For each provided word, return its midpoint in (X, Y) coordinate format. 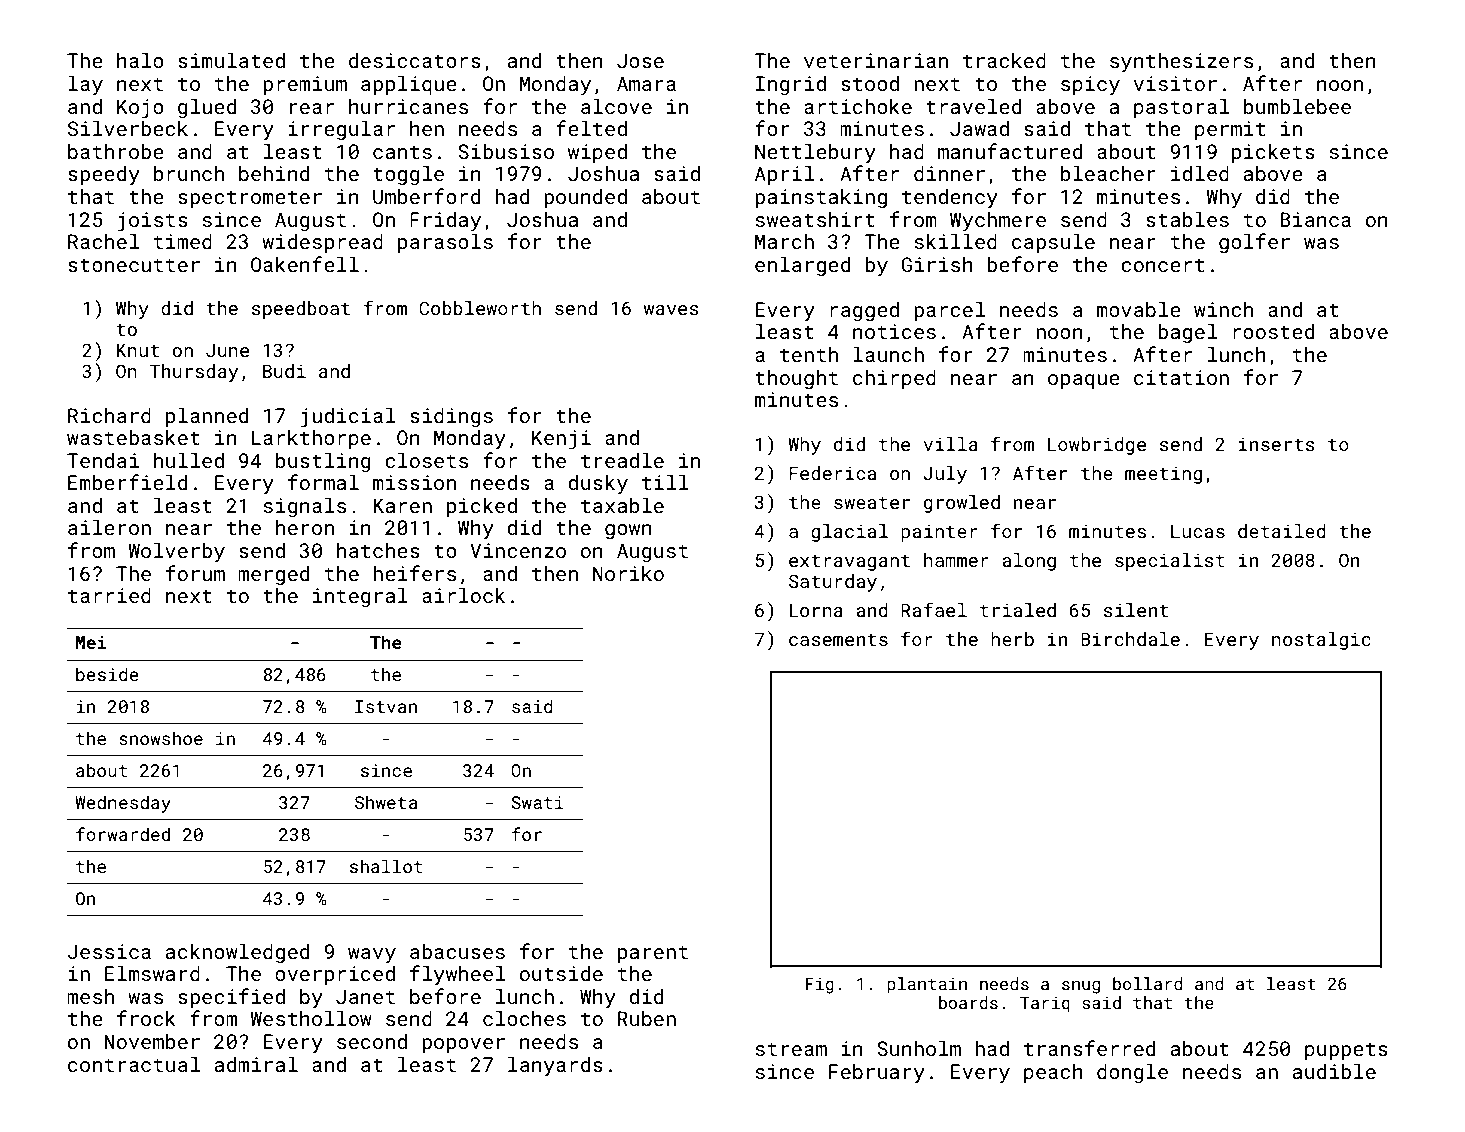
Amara (646, 83)
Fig (820, 986)
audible (1334, 1071)
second (372, 1041)
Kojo (140, 109)
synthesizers (1181, 62)
